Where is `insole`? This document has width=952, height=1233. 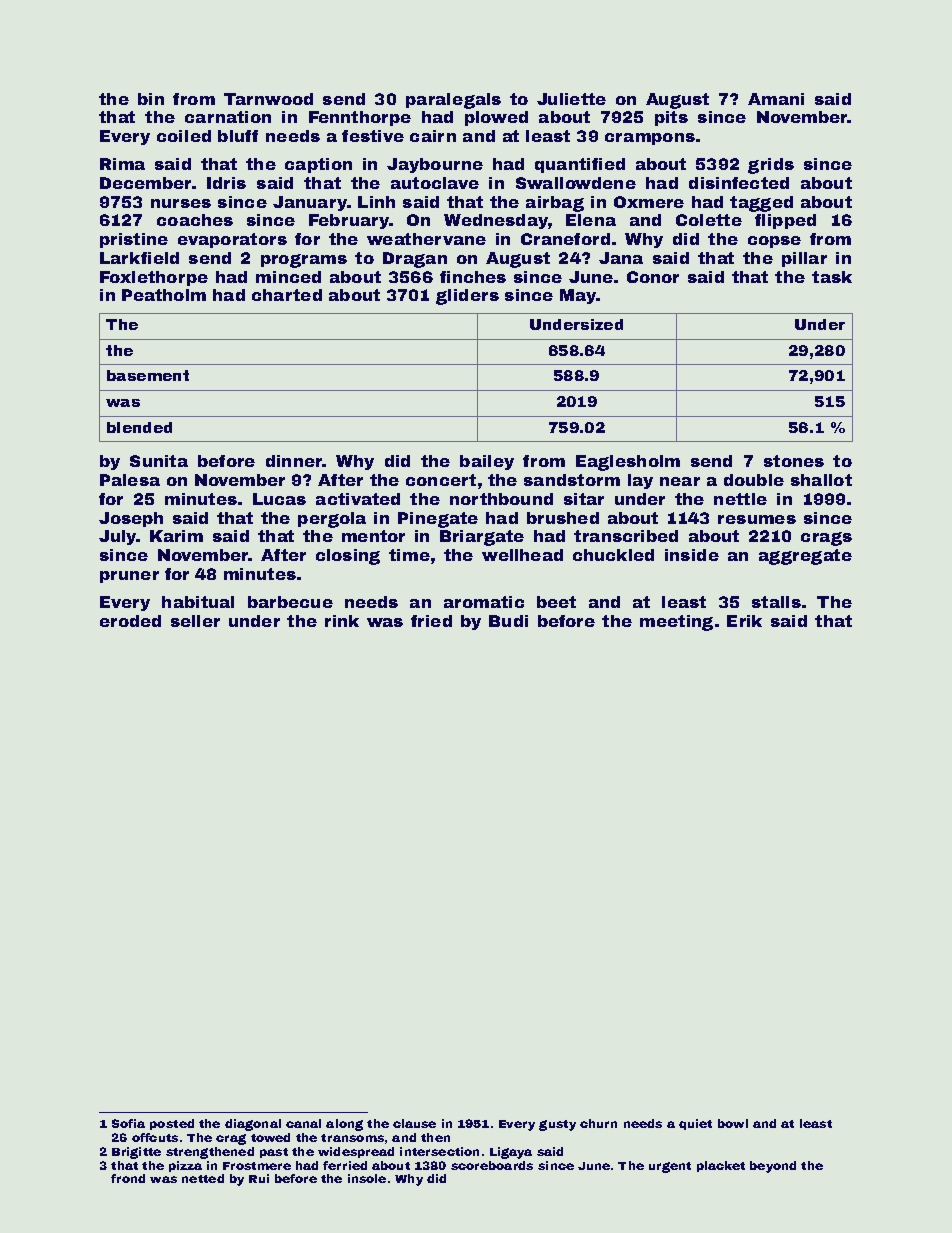 insole is located at coordinates (367, 1178).
